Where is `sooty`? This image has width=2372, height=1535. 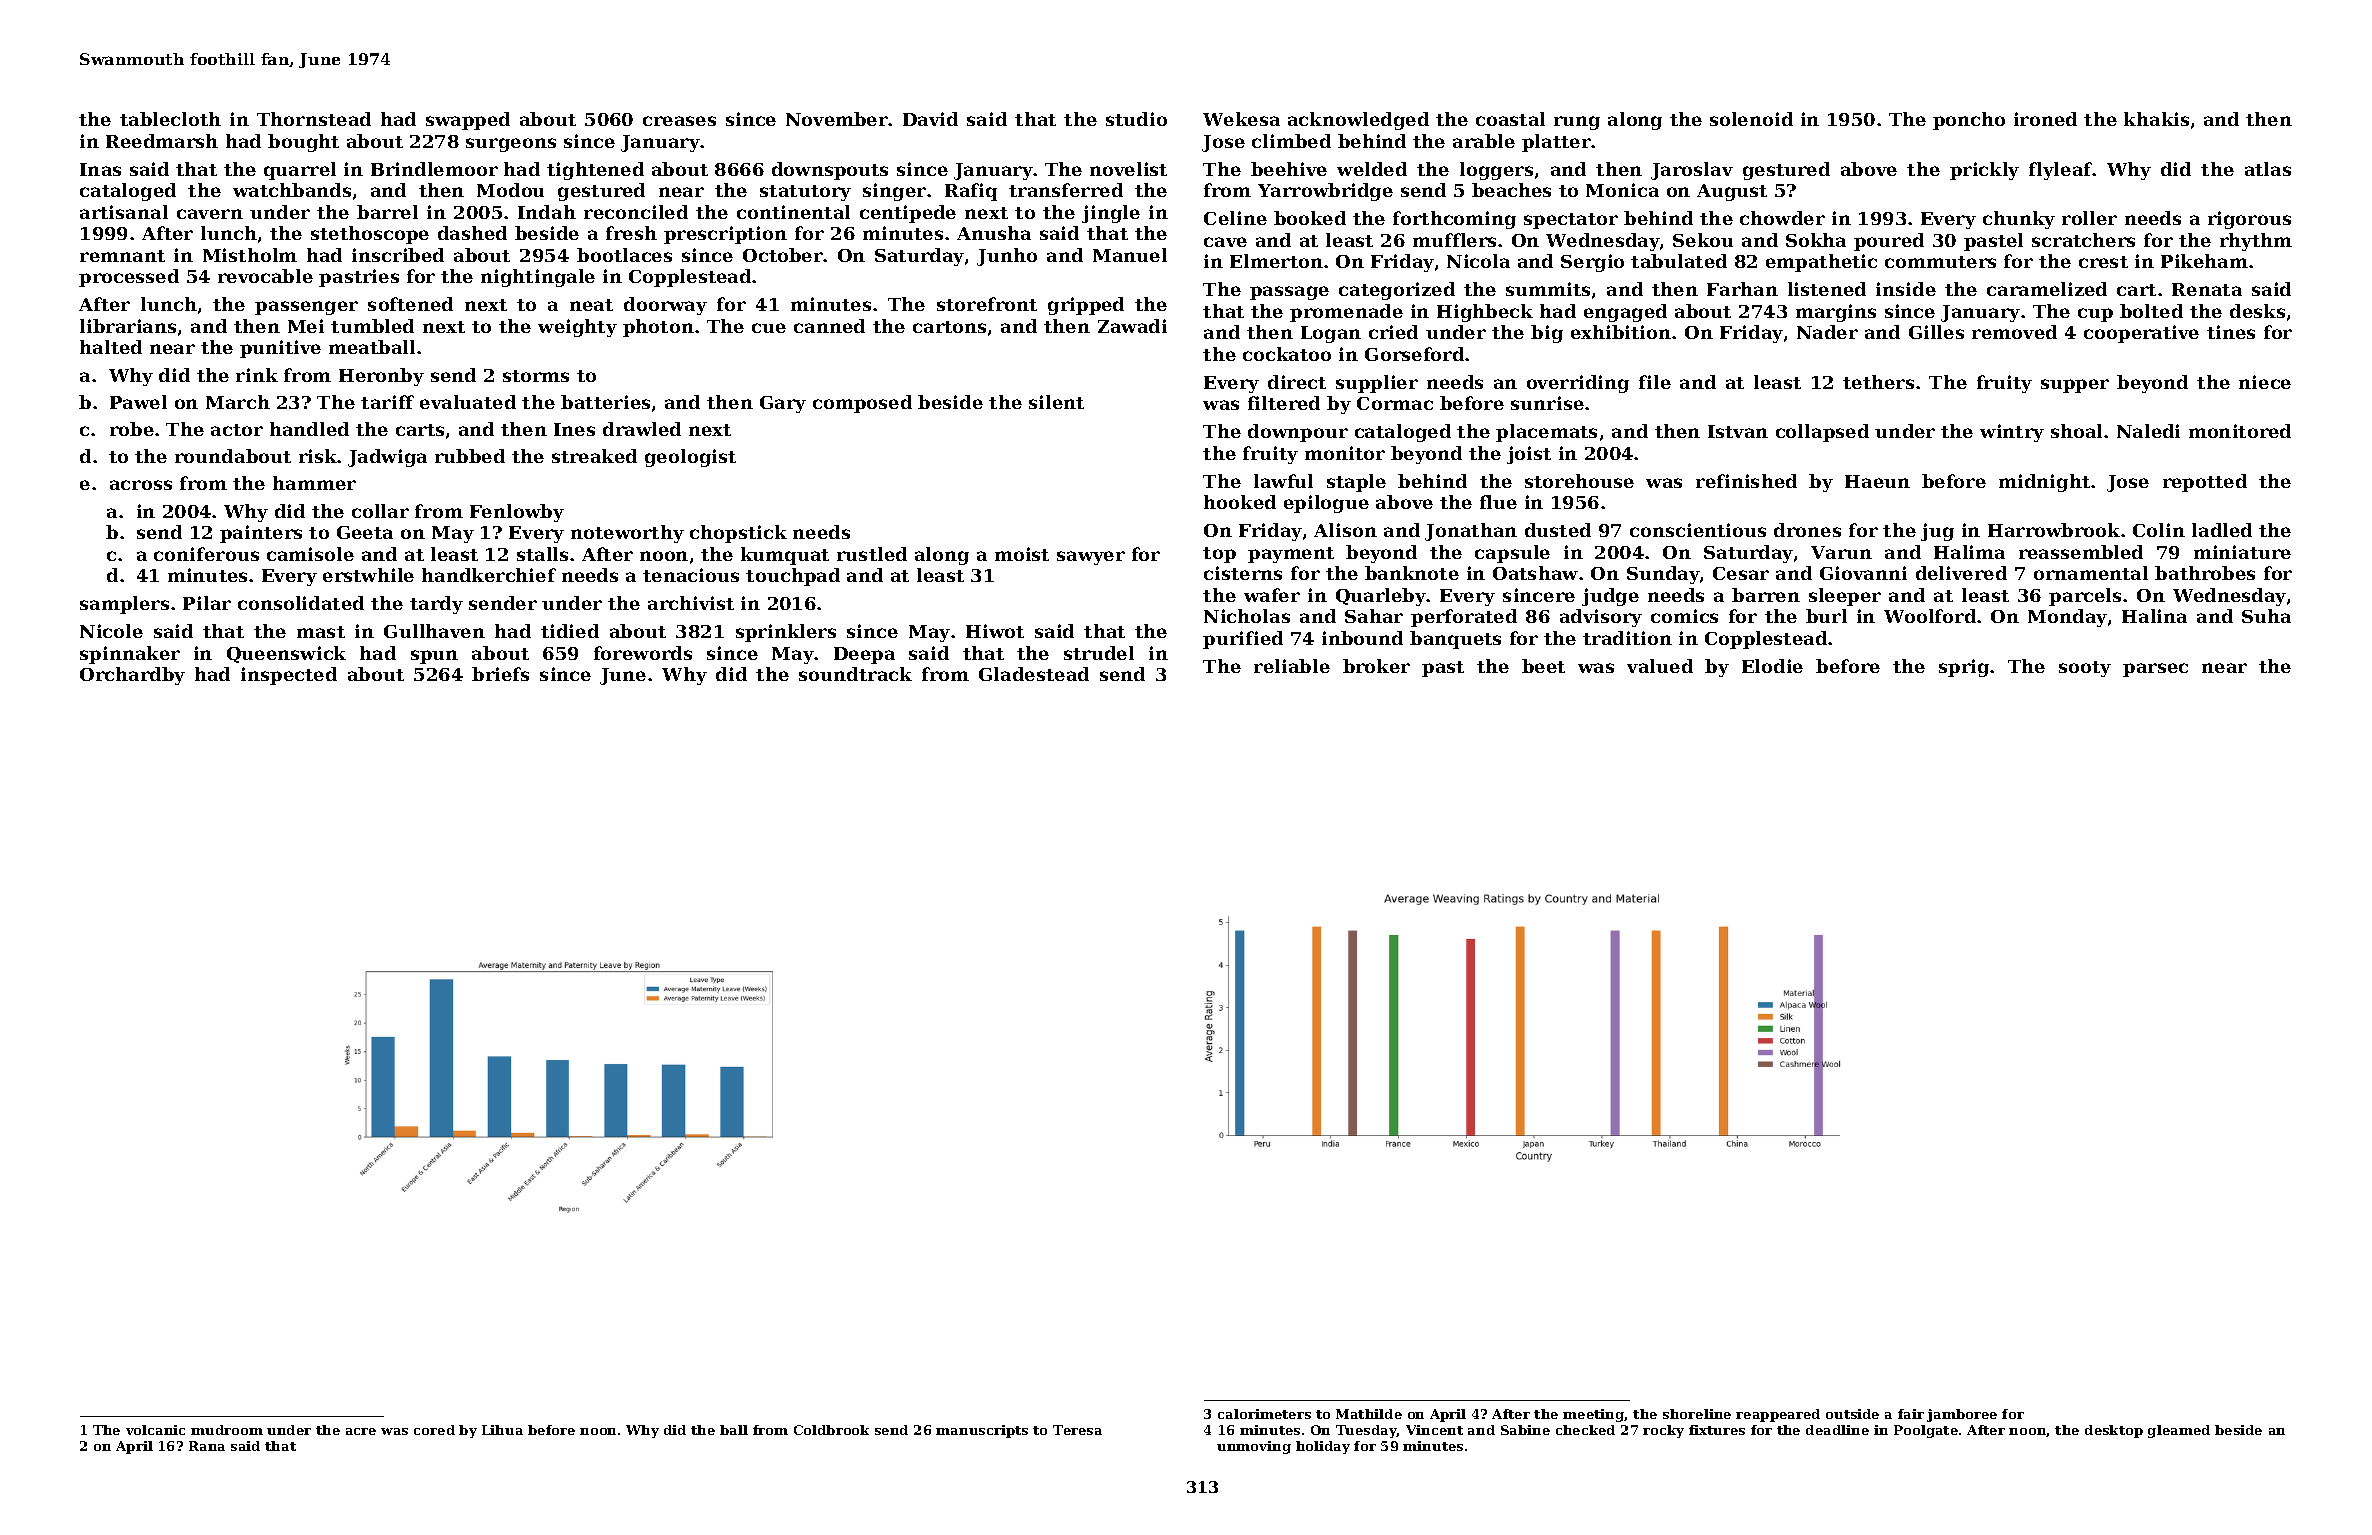
sooty is located at coordinates (2085, 669).
